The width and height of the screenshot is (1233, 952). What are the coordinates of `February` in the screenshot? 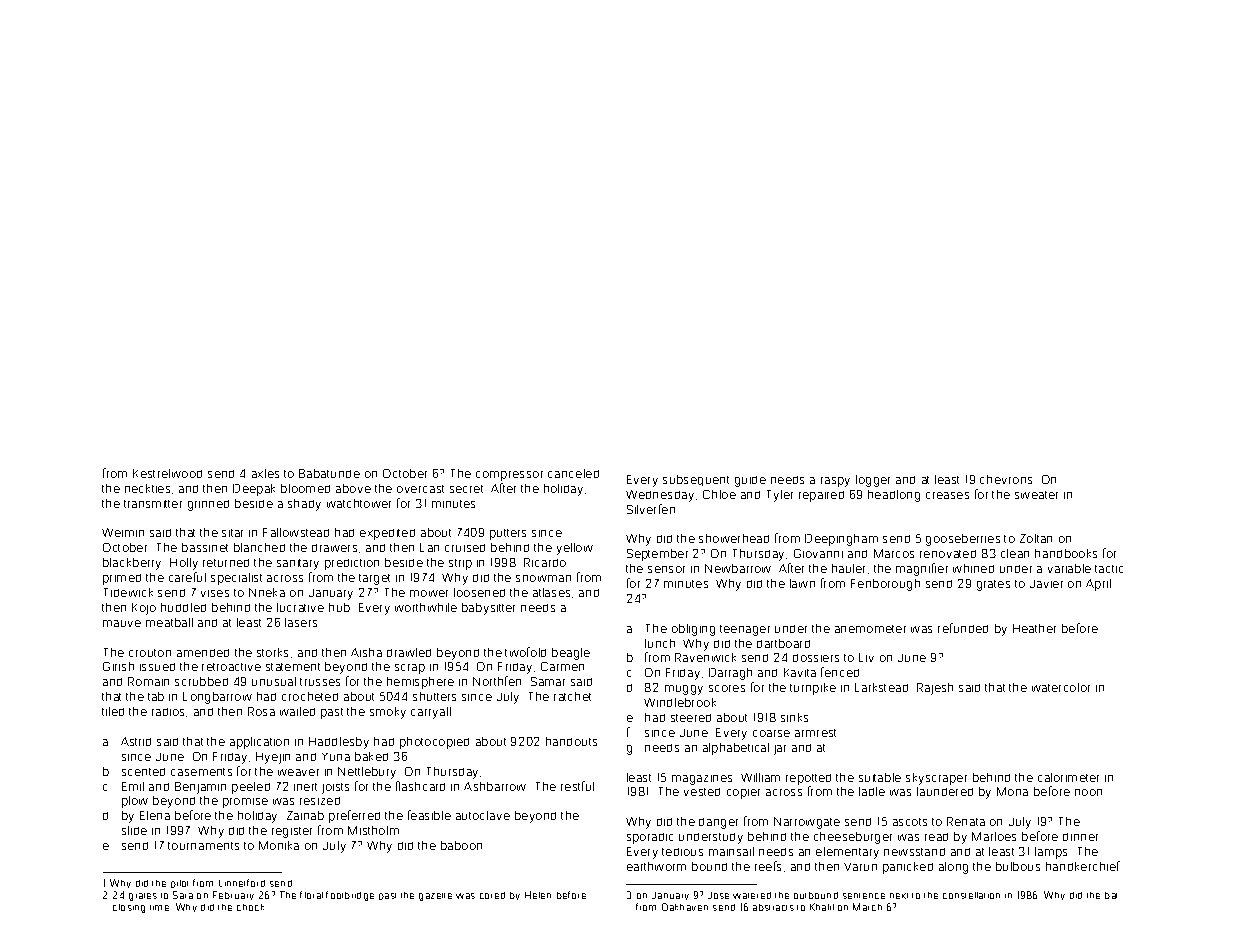 It's located at (233, 895).
